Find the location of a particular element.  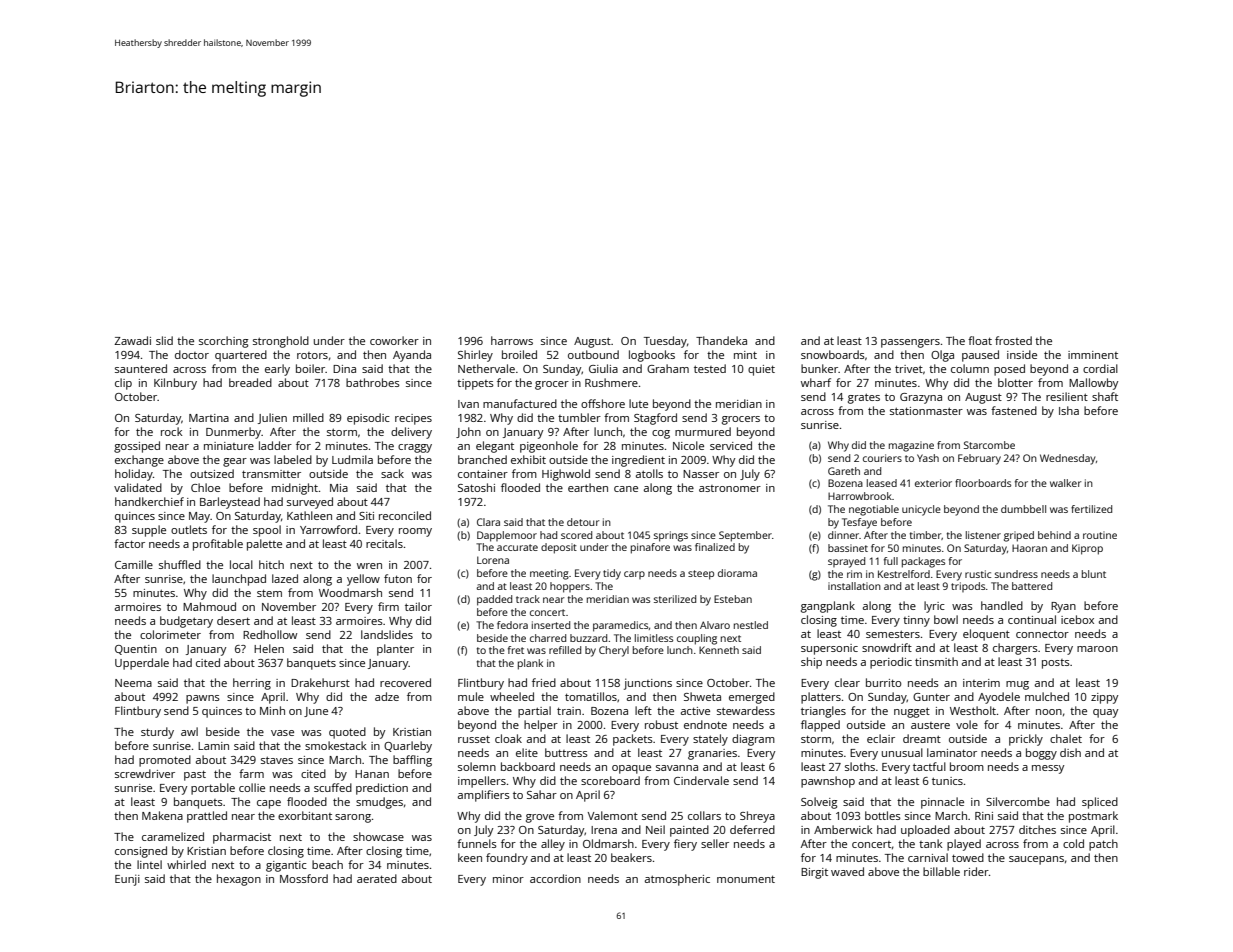

Gareth is located at coordinates (844, 471).
